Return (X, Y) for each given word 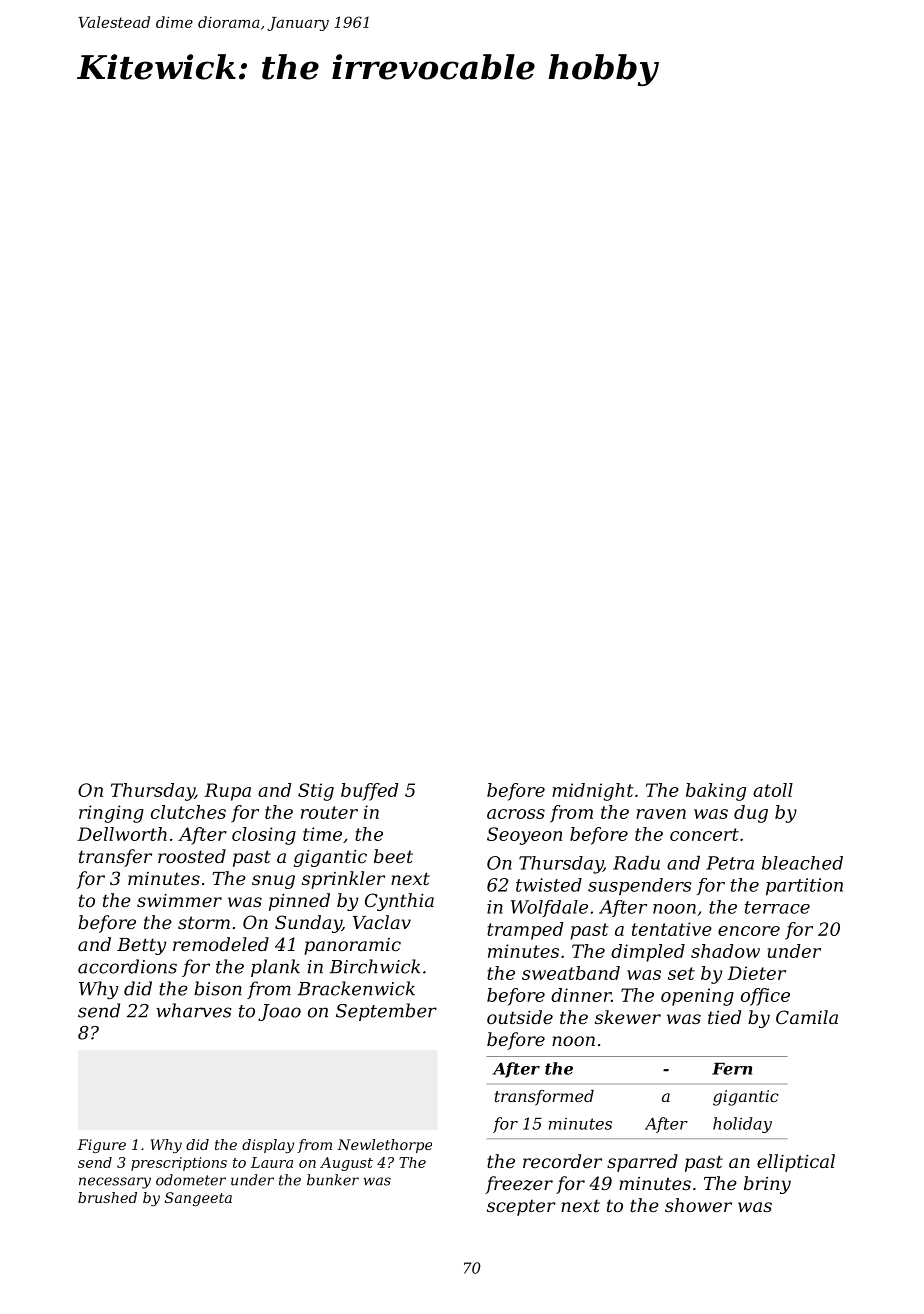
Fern (732, 1069)
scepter (521, 1207)
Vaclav (382, 922)
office (765, 997)
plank (275, 968)
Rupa (227, 792)
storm (204, 922)
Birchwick (374, 966)
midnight (593, 792)
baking (716, 792)
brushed (107, 1197)
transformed (544, 1098)
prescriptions (179, 1164)
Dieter (756, 973)
